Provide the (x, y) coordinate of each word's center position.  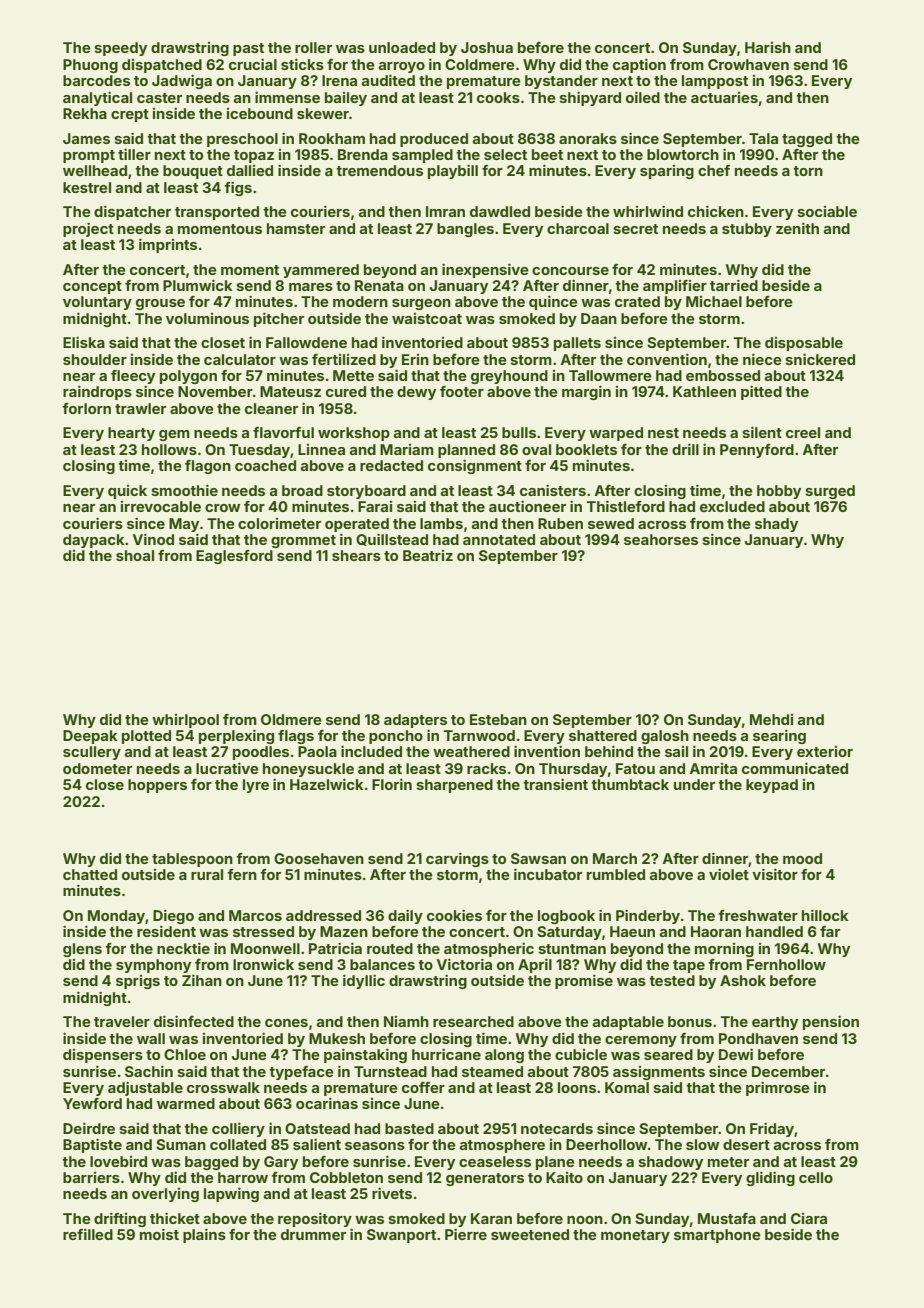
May (184, 525)
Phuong (90, 66)
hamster (296, 228)
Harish (768, 47)
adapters (415, 721)
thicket (175, 1218)
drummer (313, 1234)
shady (776, 525)
